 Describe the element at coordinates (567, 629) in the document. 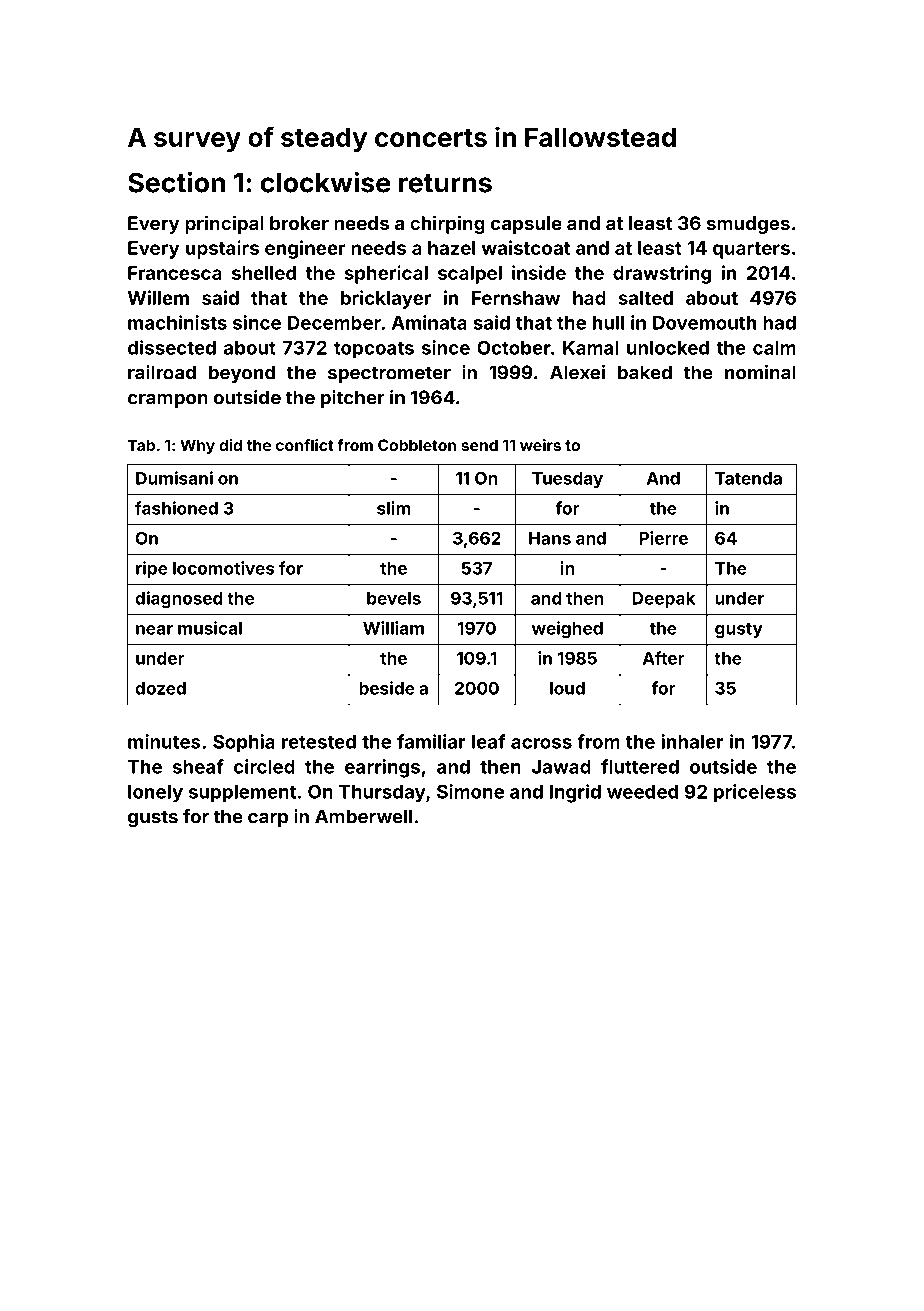

I see `weighed` at that location.
